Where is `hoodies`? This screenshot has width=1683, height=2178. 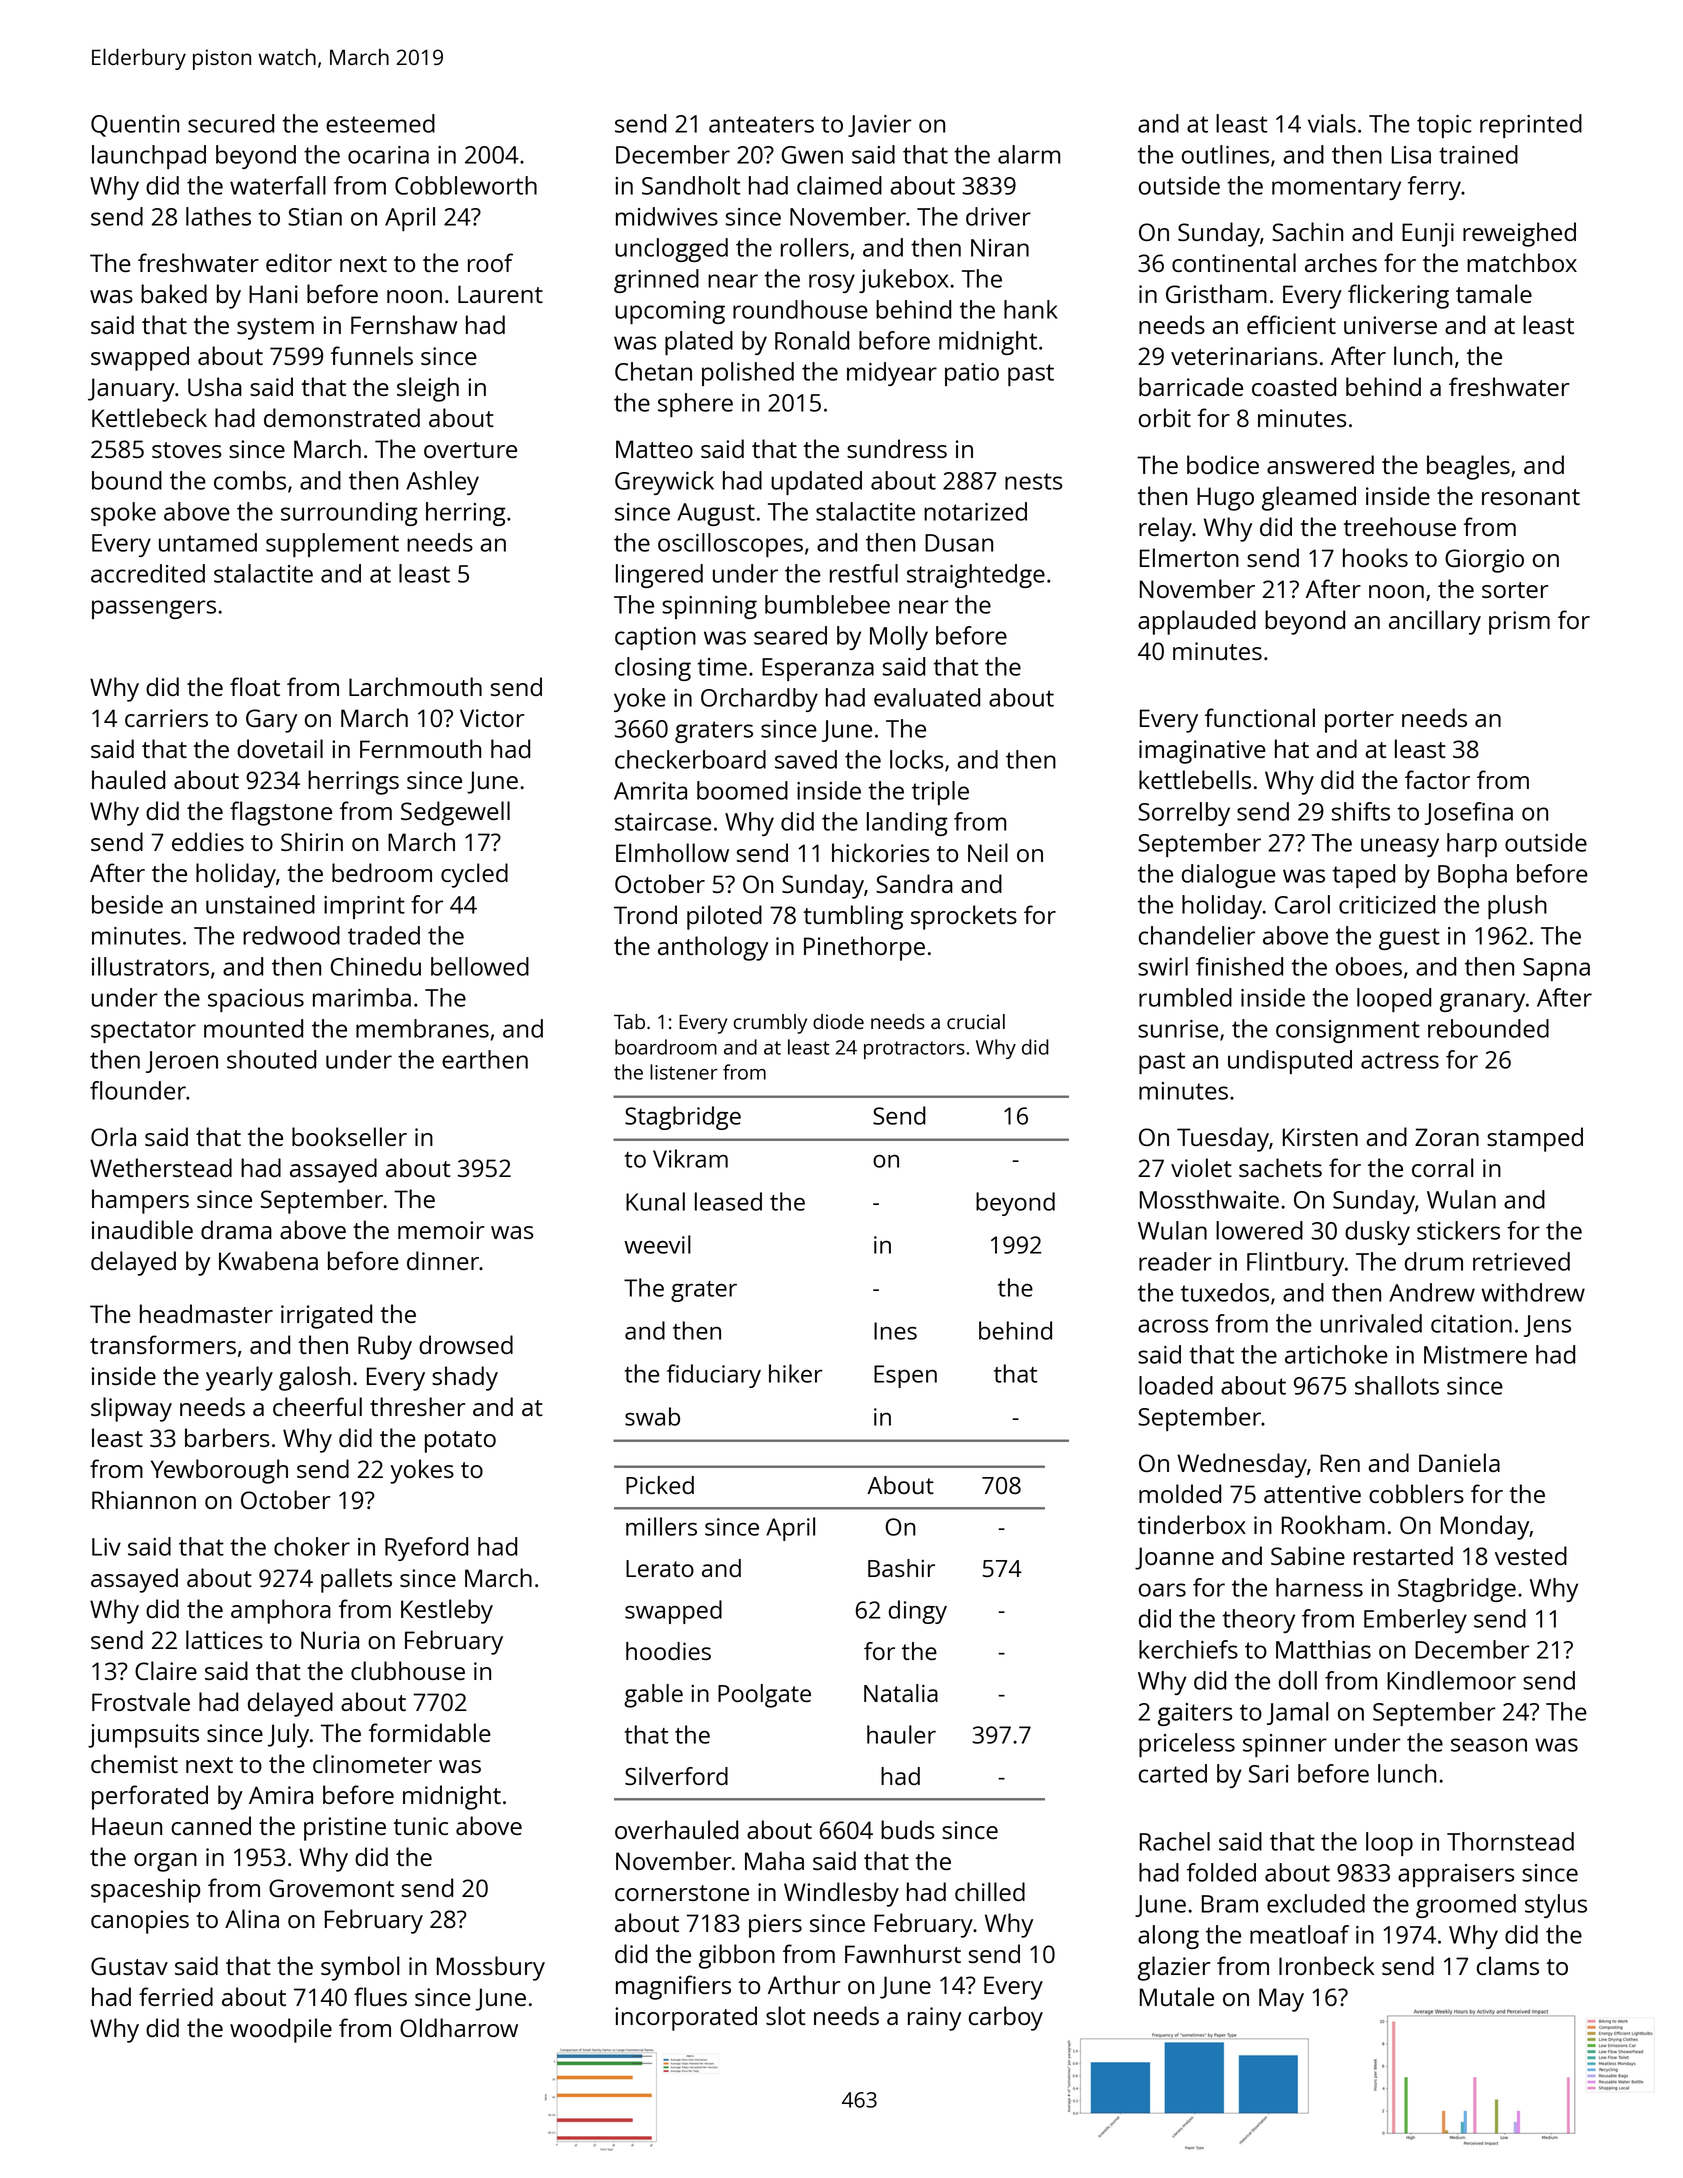 hoodies is located at coordinates (668, 1651).
